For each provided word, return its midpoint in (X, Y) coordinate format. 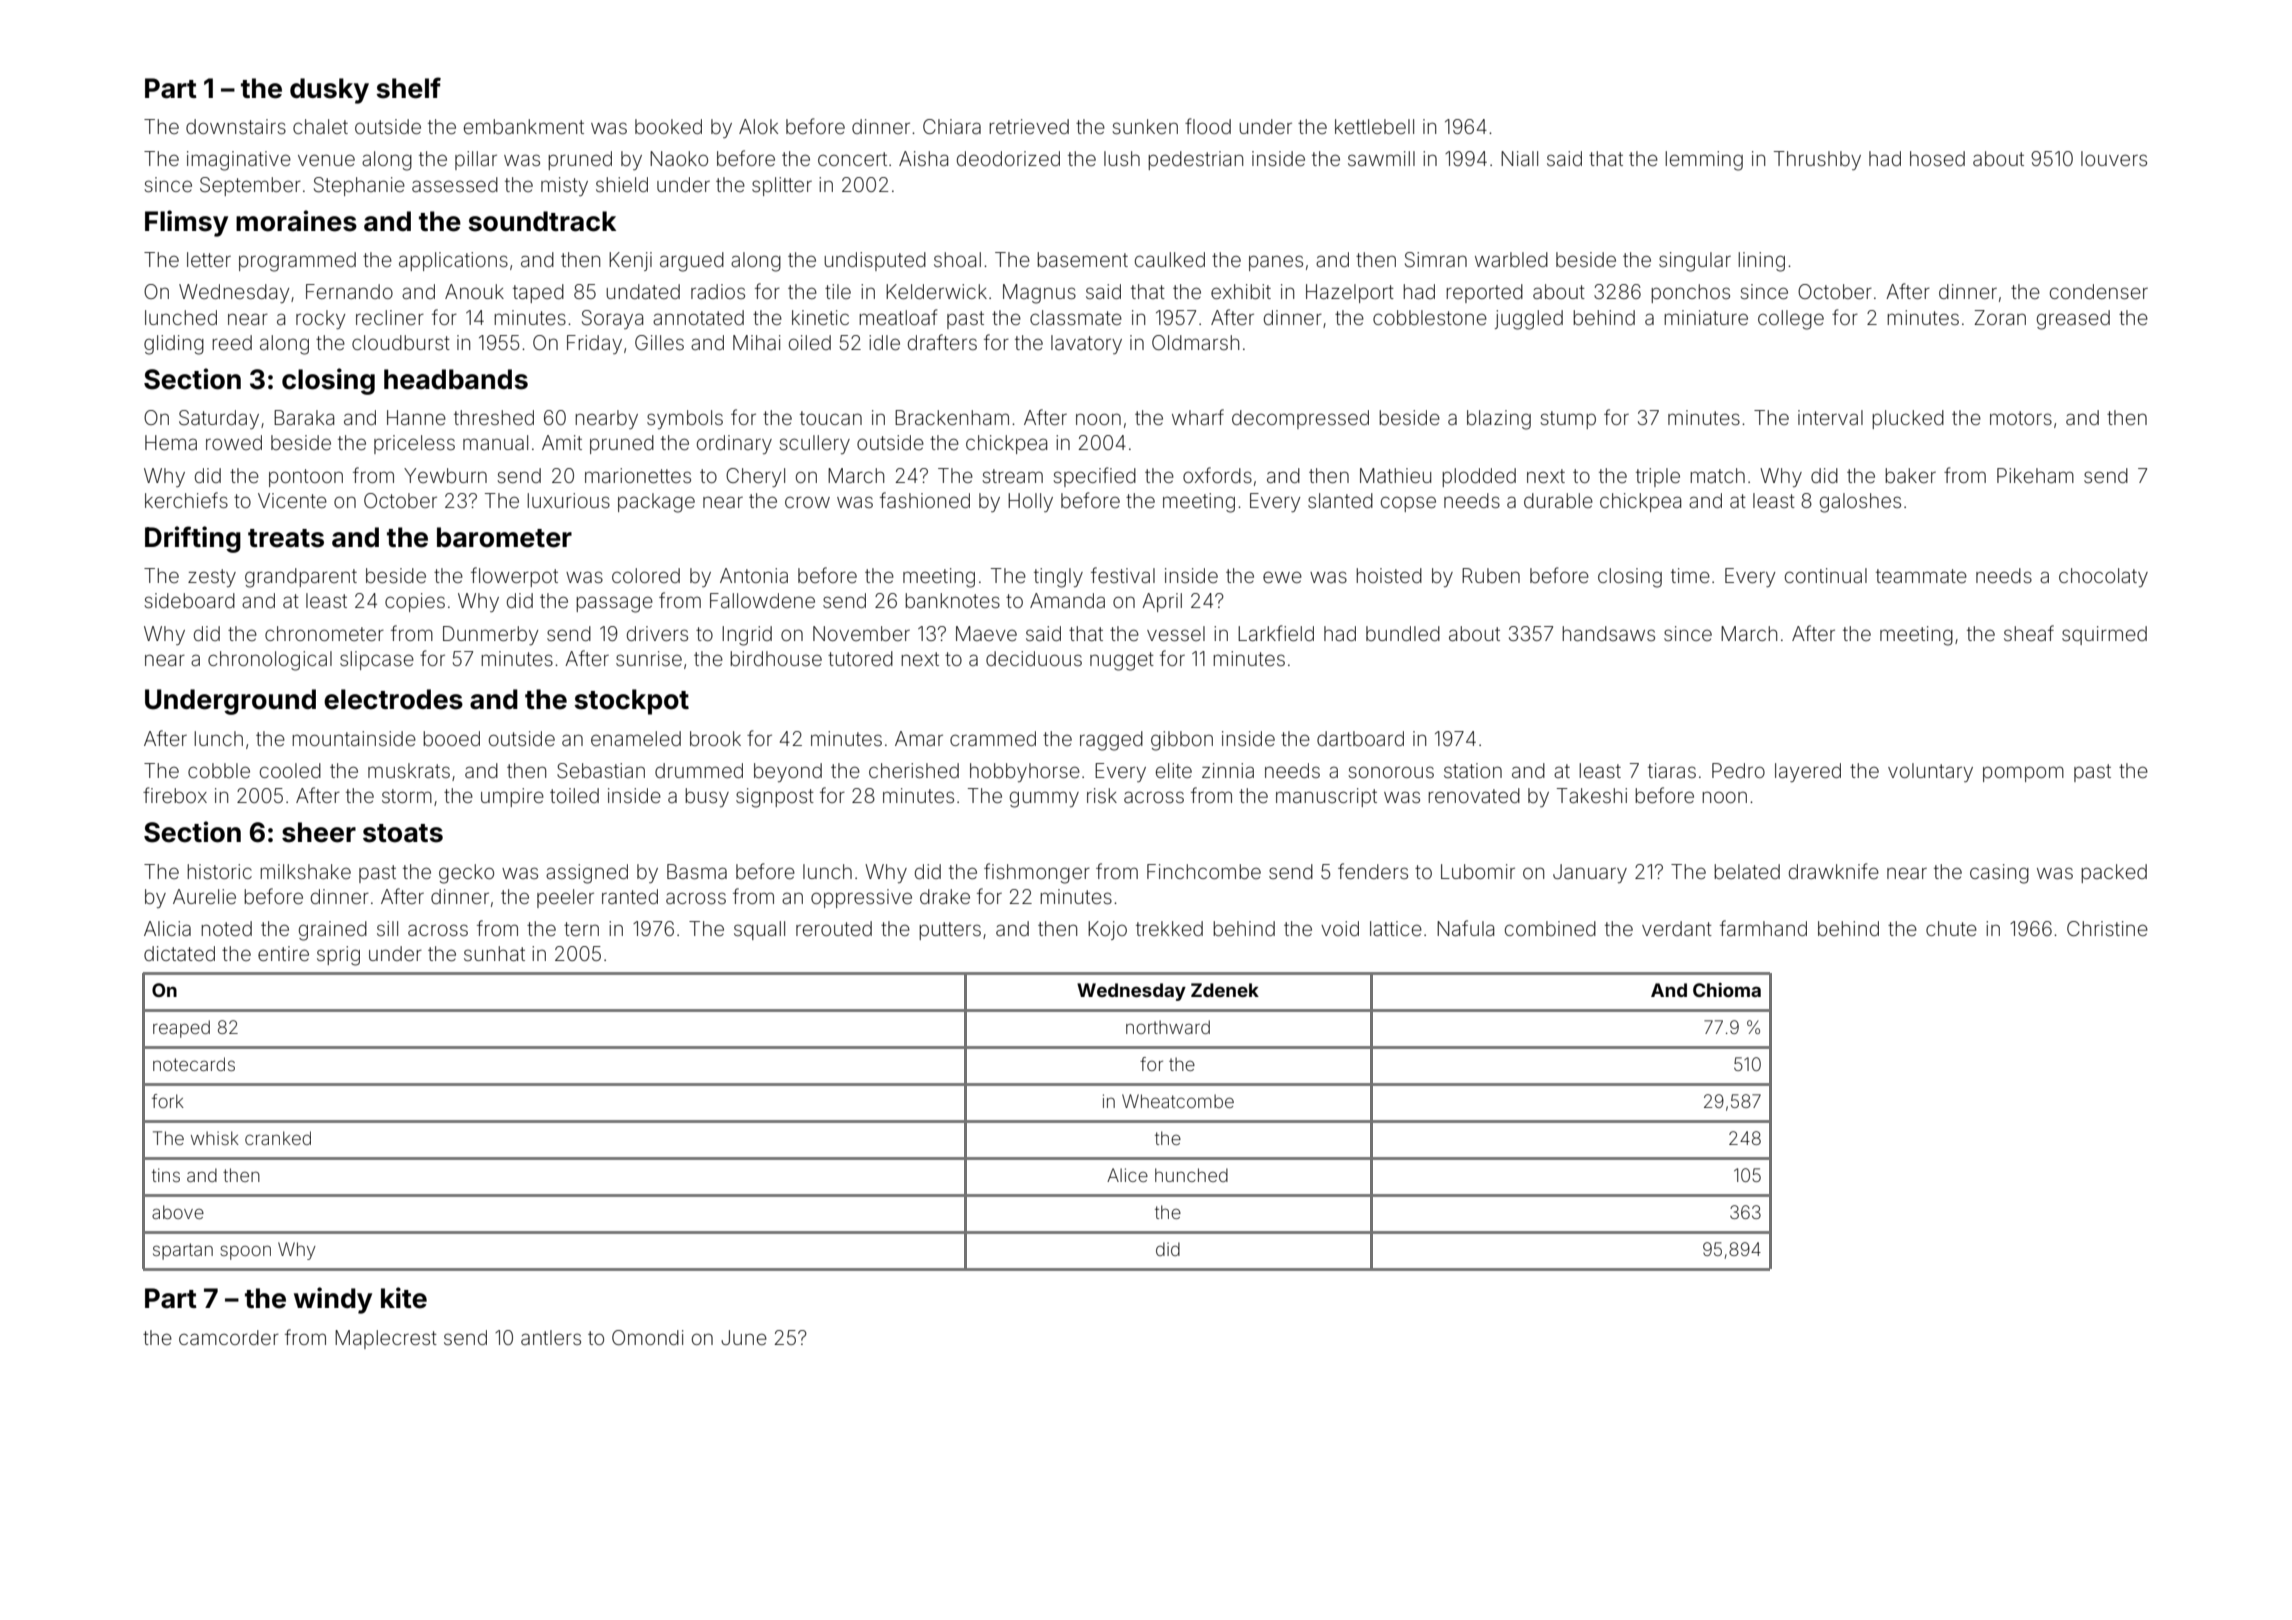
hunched (1191, 1175)
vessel (1176, 633)
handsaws (1608, 633)
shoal (957, 259)
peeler (565, 898)
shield (622, 184)
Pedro (1738, 770)
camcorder (229, 1337)
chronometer (324, 633)
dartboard (1360, 738)
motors (2021, 418)
